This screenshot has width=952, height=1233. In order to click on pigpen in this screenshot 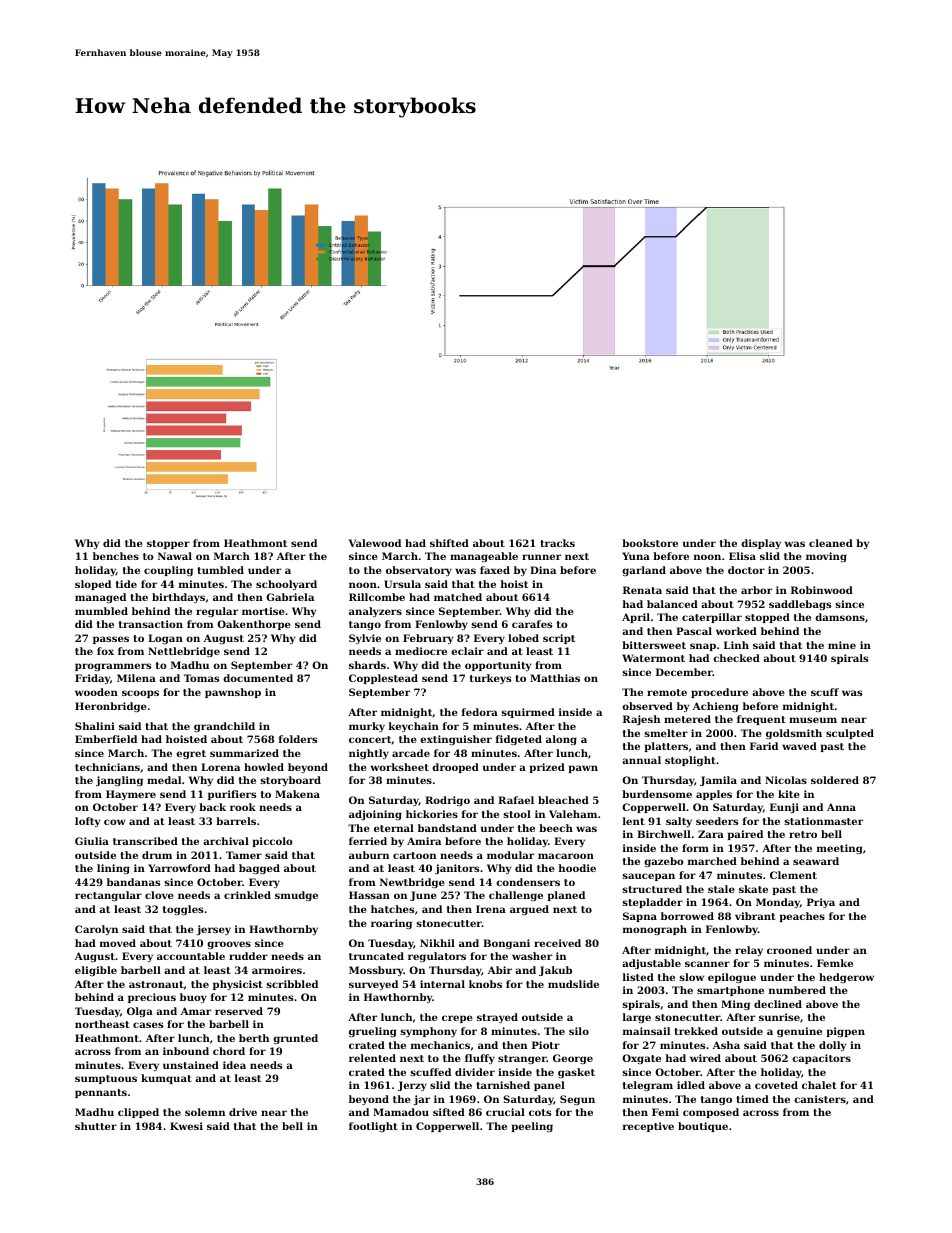, I will do `click(845, 1032)`.
